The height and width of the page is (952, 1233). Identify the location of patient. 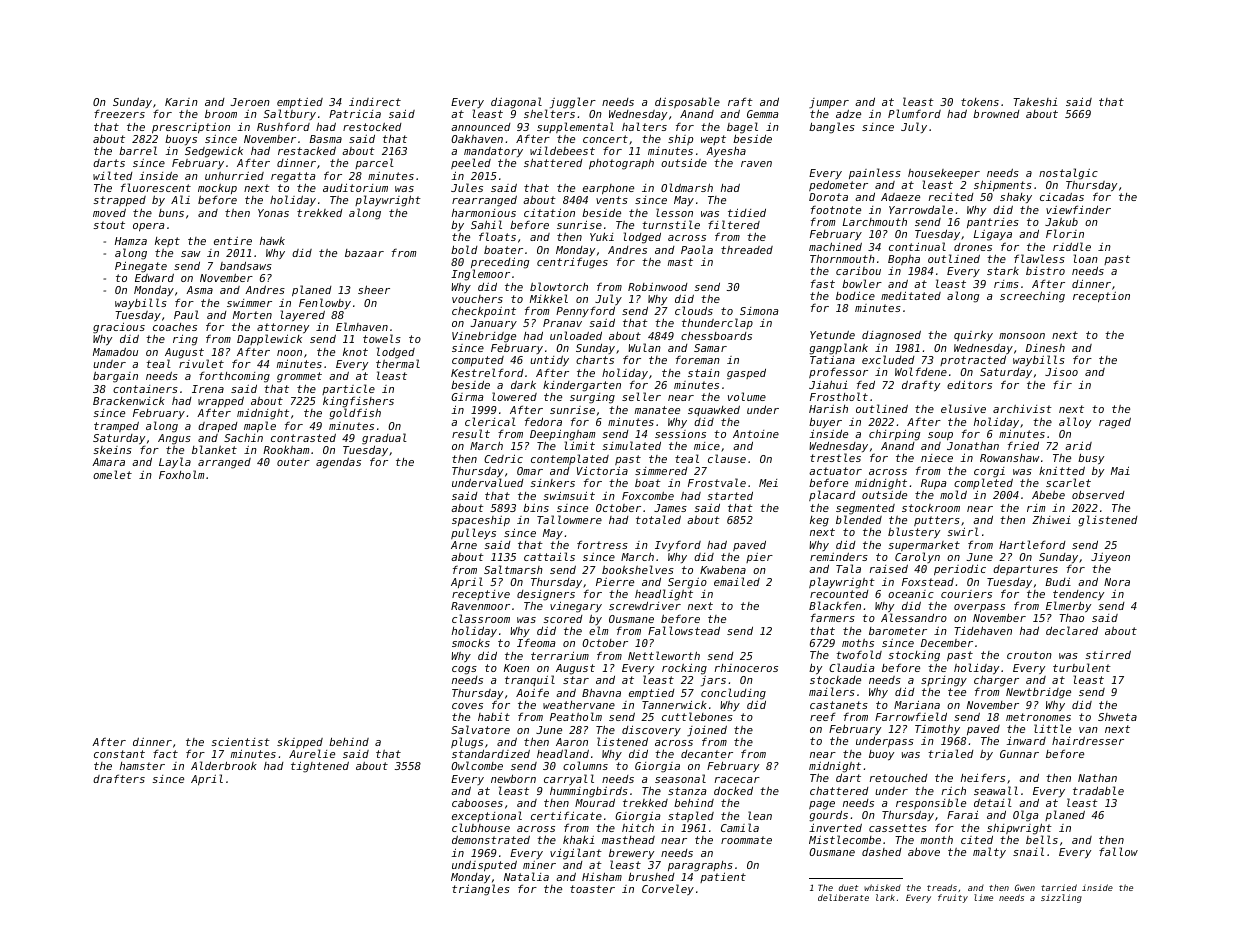
(723, 878).
